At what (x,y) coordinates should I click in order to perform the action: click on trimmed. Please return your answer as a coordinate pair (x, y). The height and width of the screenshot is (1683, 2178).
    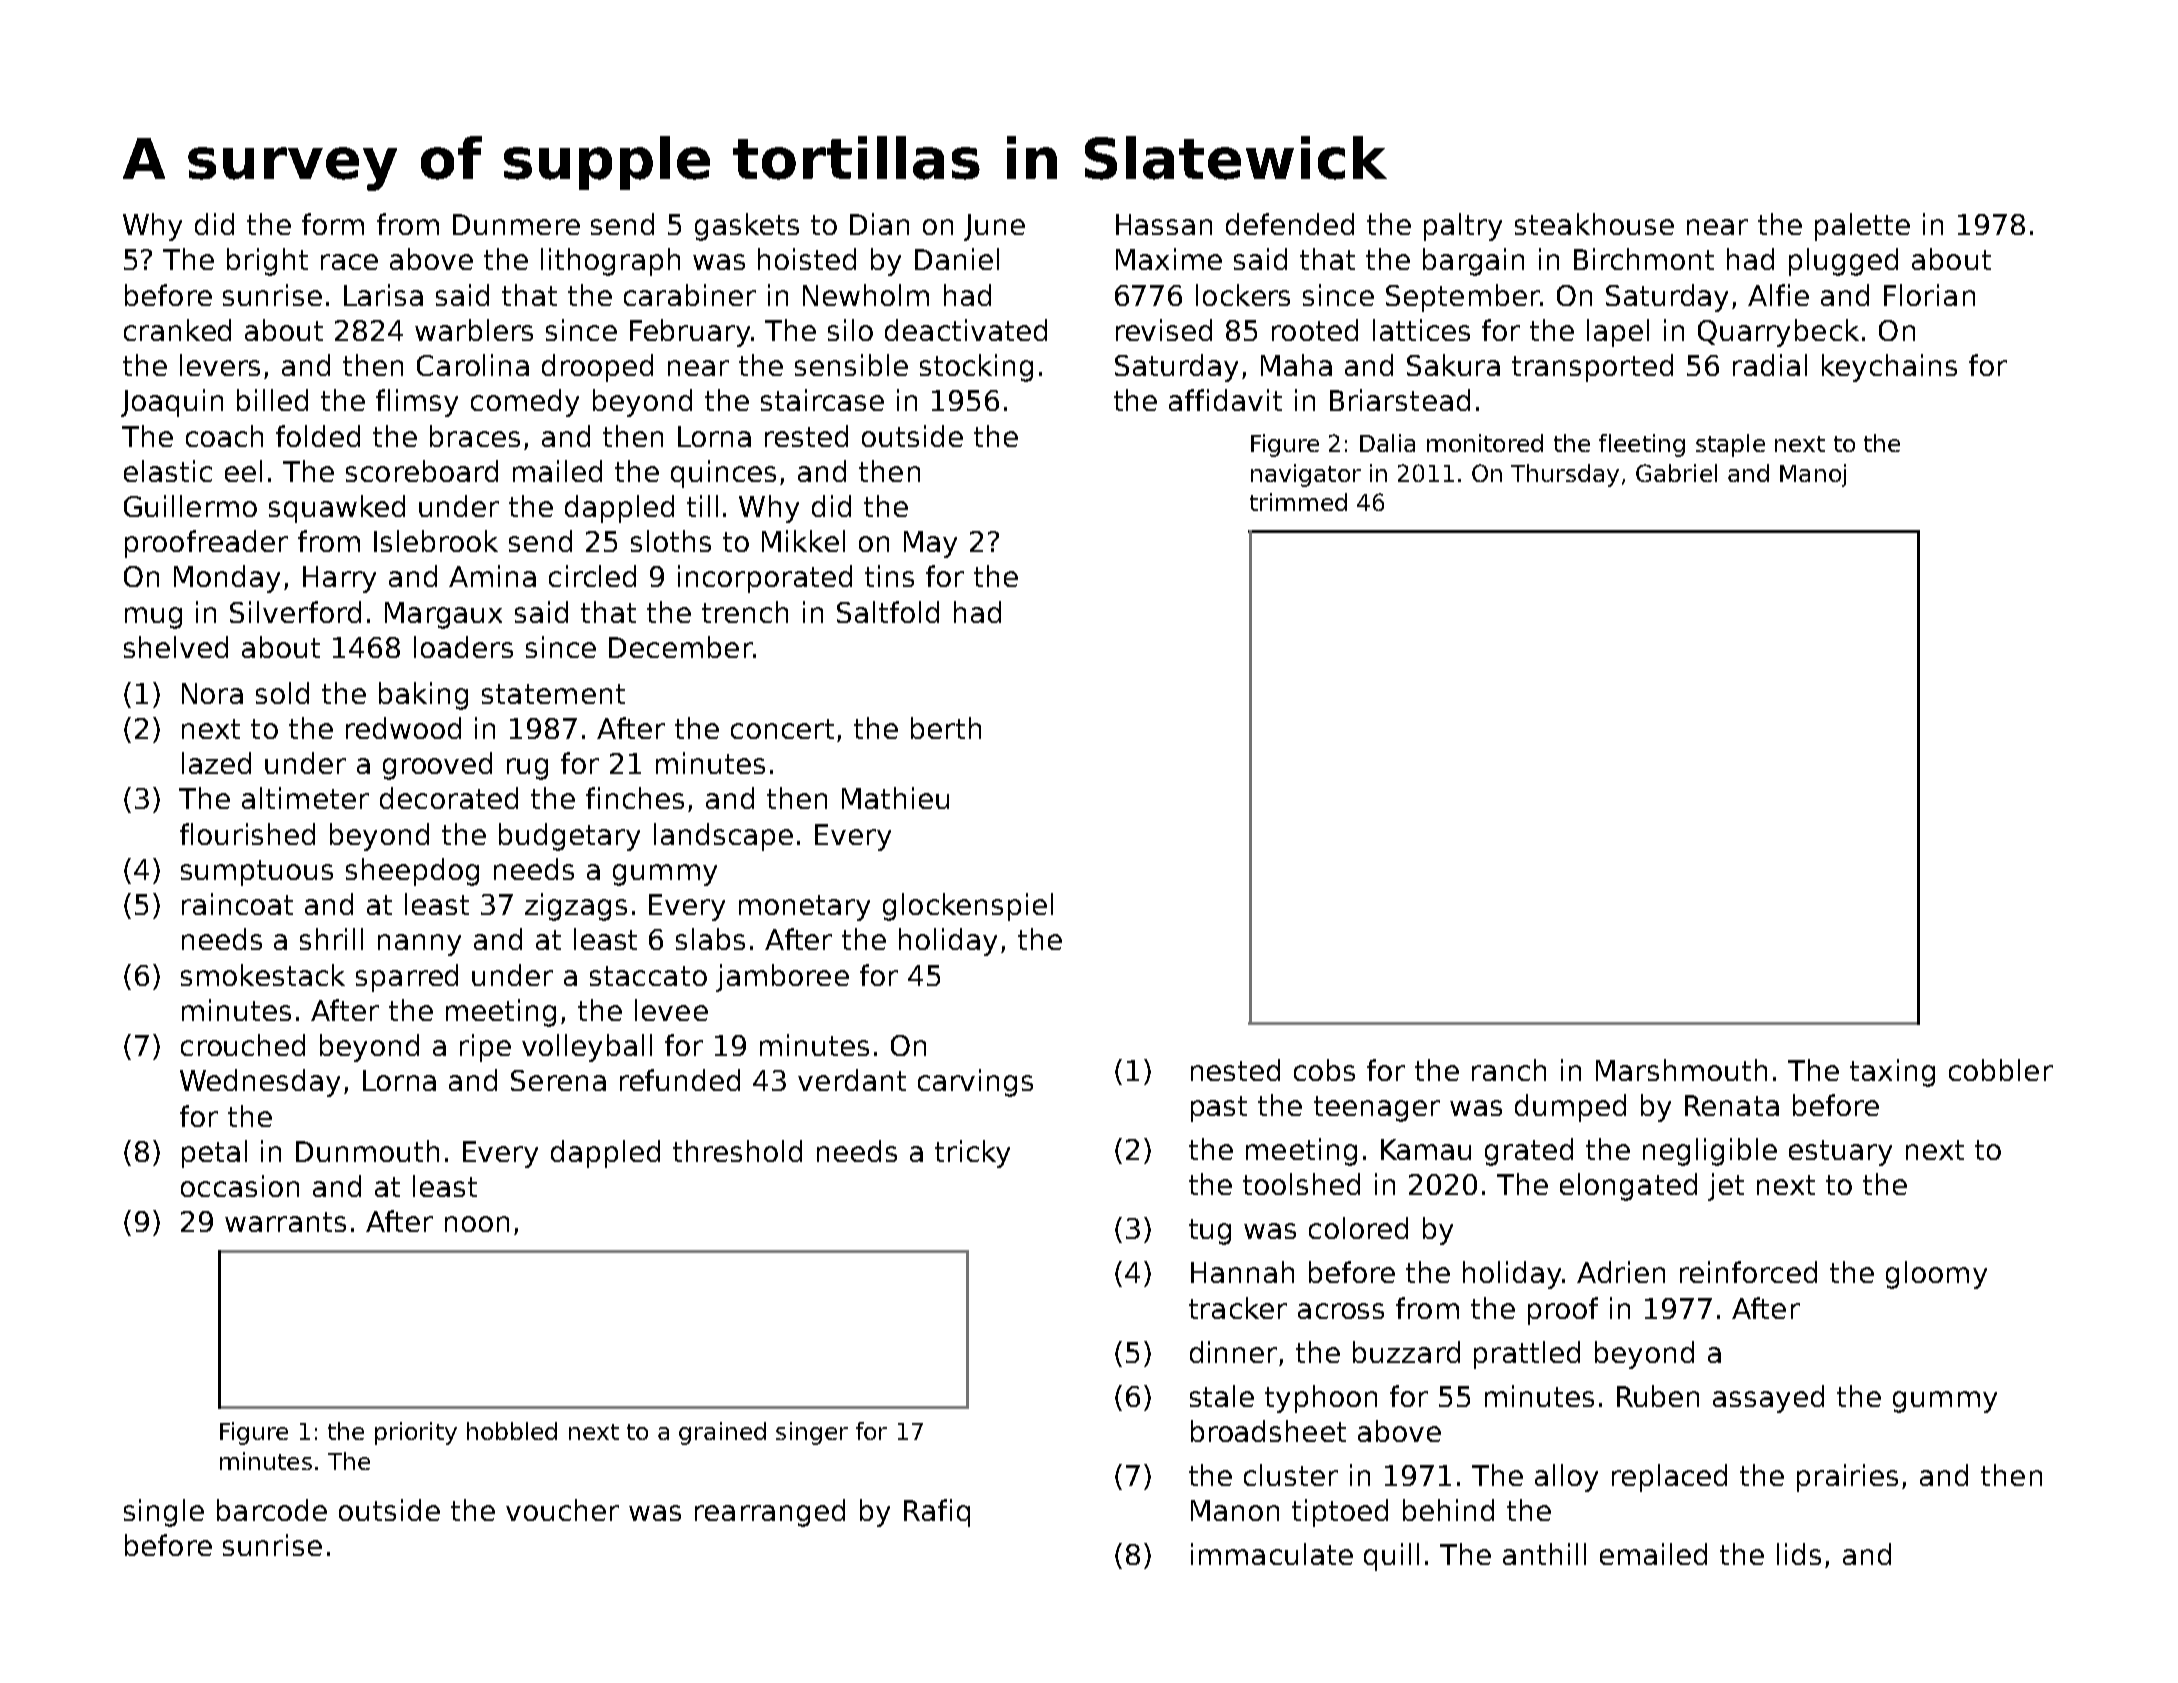
    Looking at the image, I should click on (1298, 502).
